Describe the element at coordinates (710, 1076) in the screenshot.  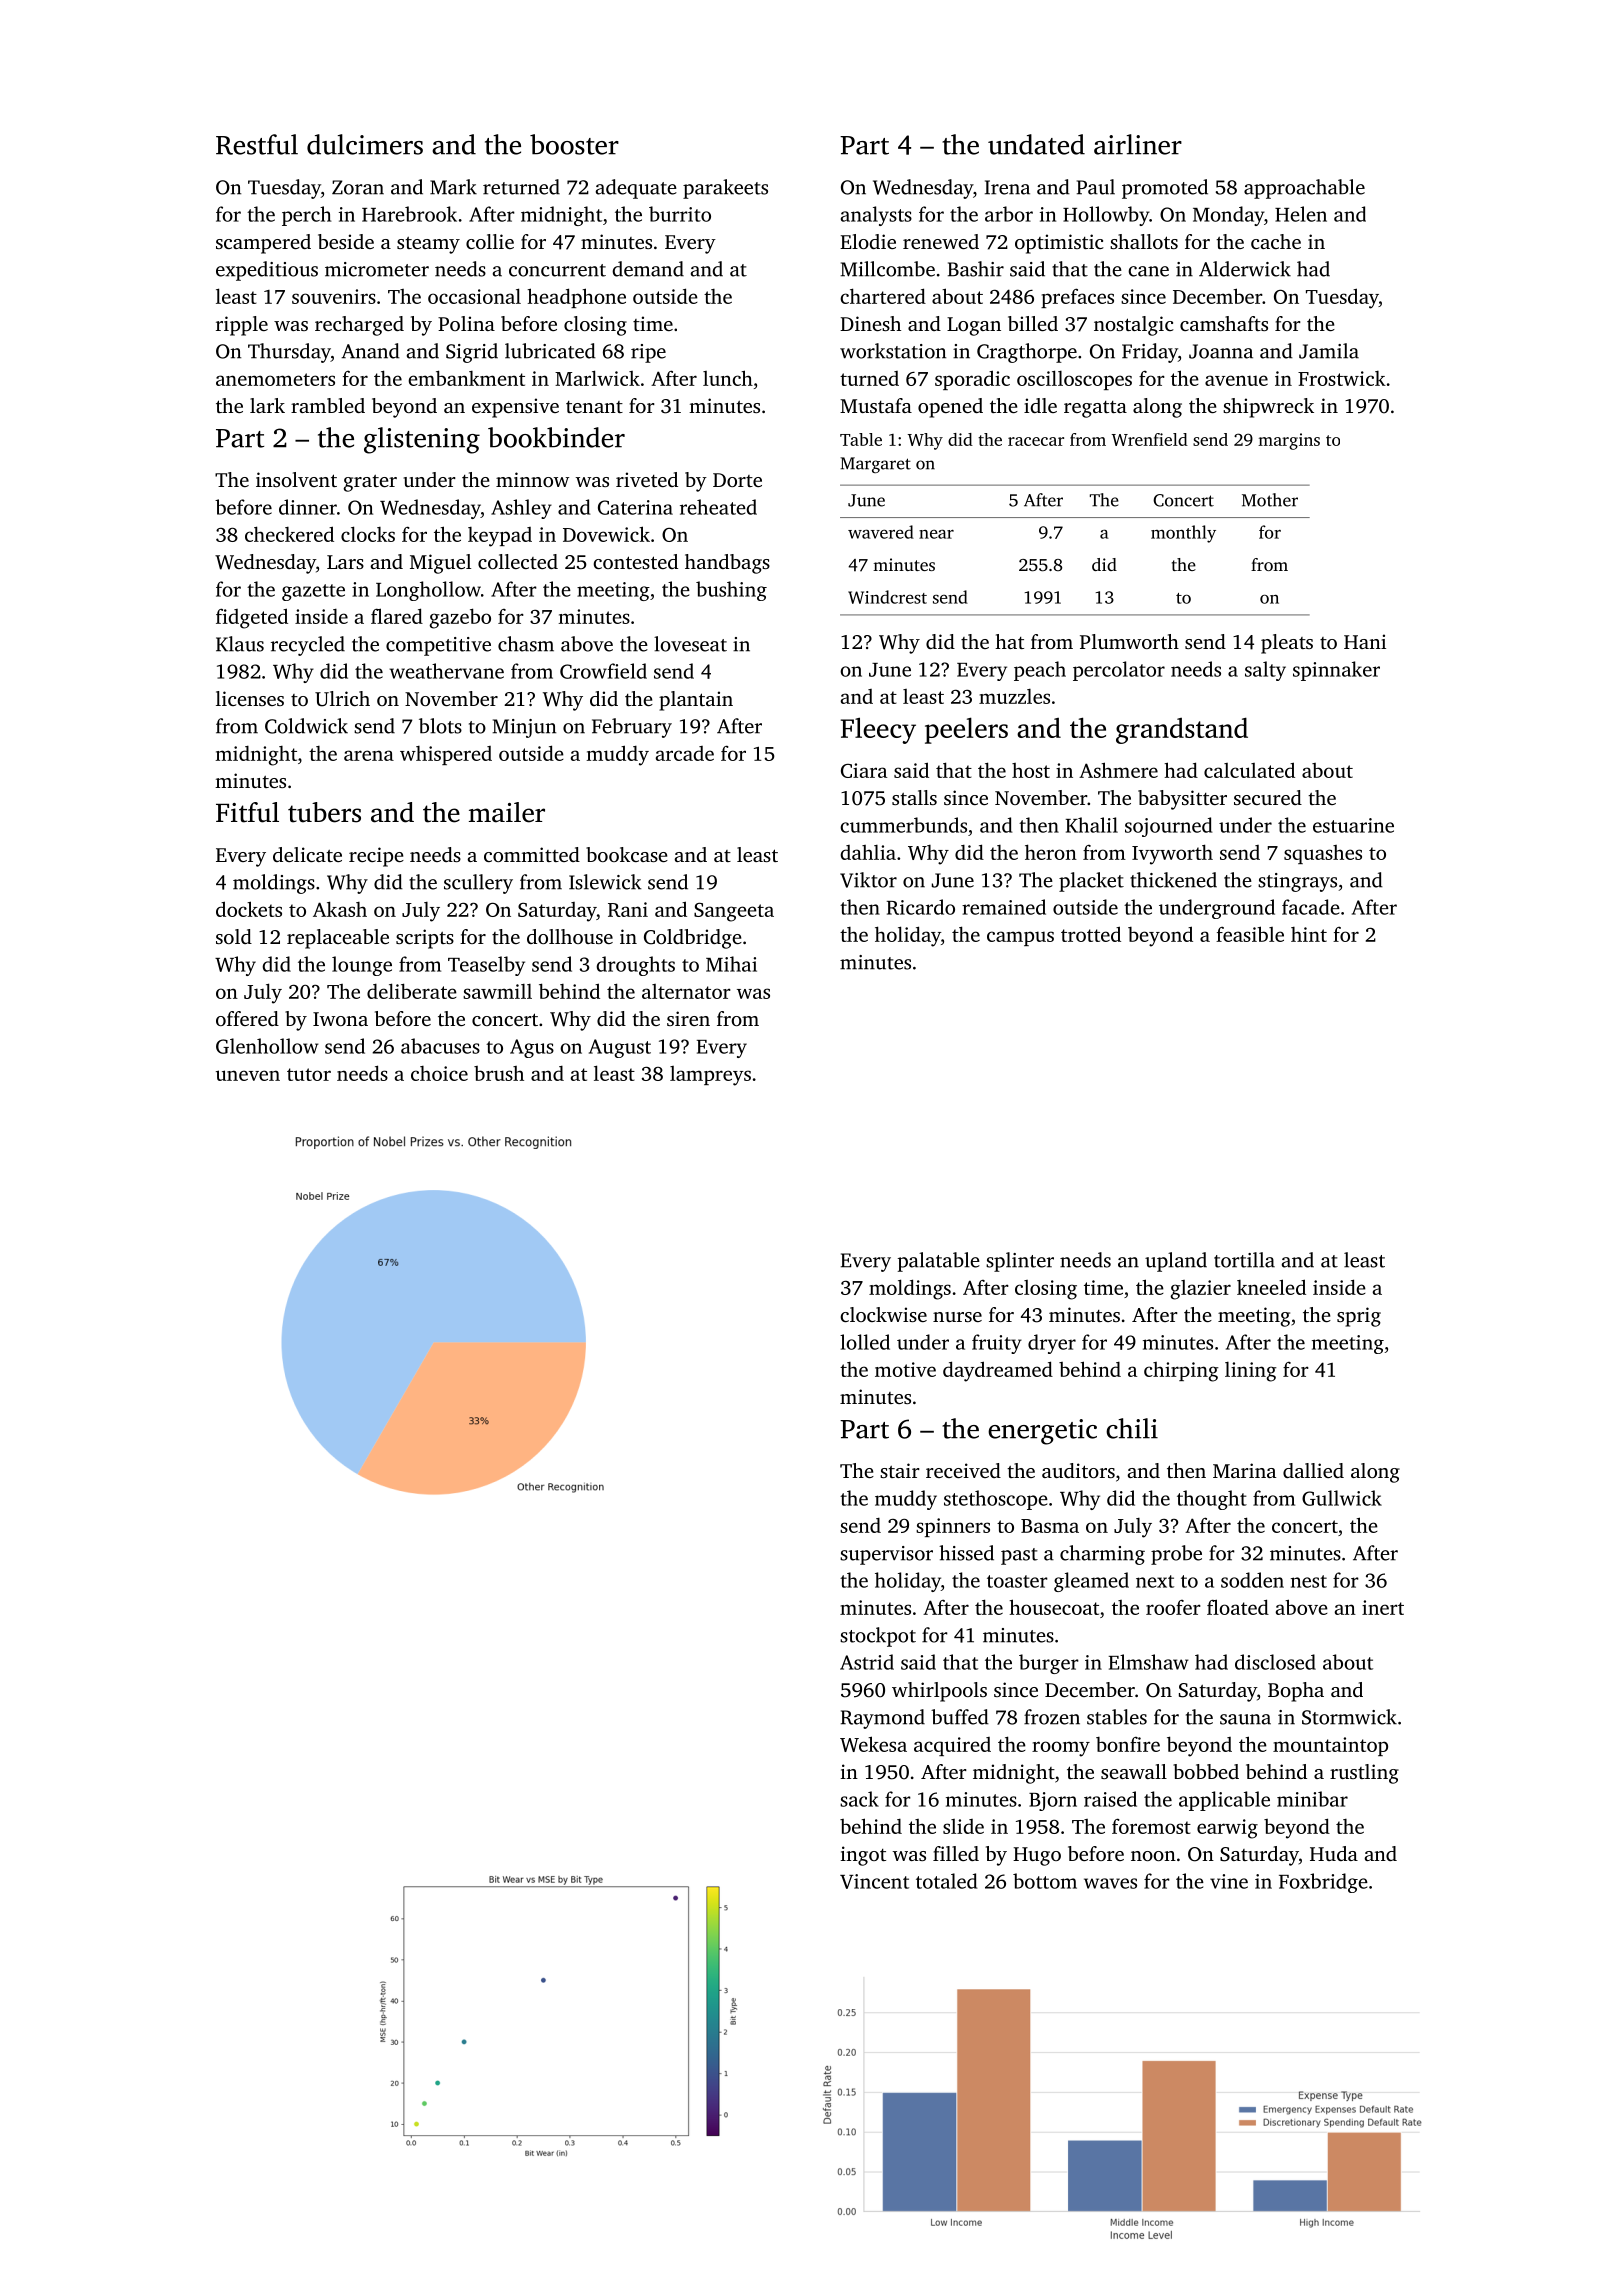
I see `lampreys` at that location.
